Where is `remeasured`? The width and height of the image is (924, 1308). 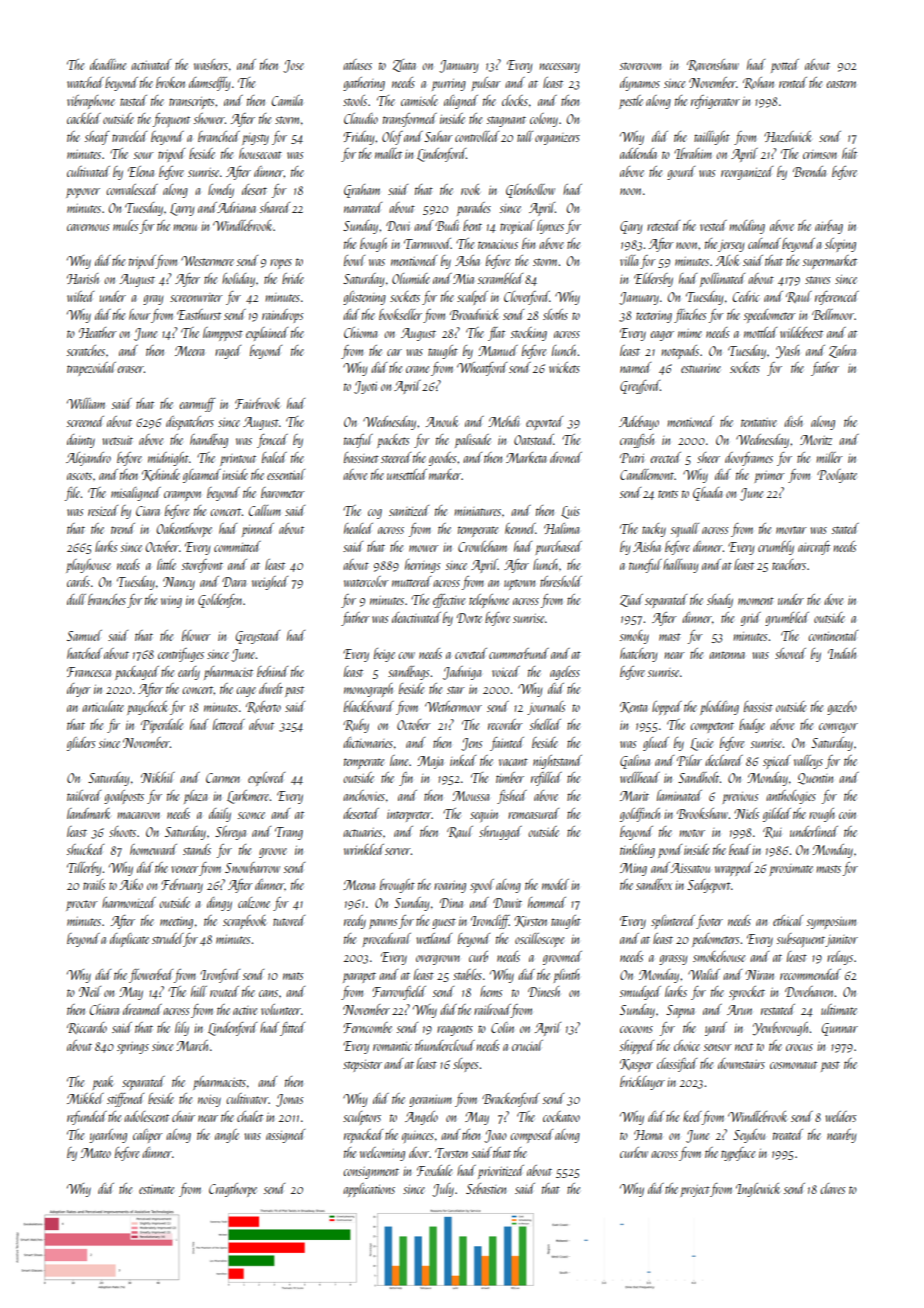 remeasured is located at coordinates (533, 813).
